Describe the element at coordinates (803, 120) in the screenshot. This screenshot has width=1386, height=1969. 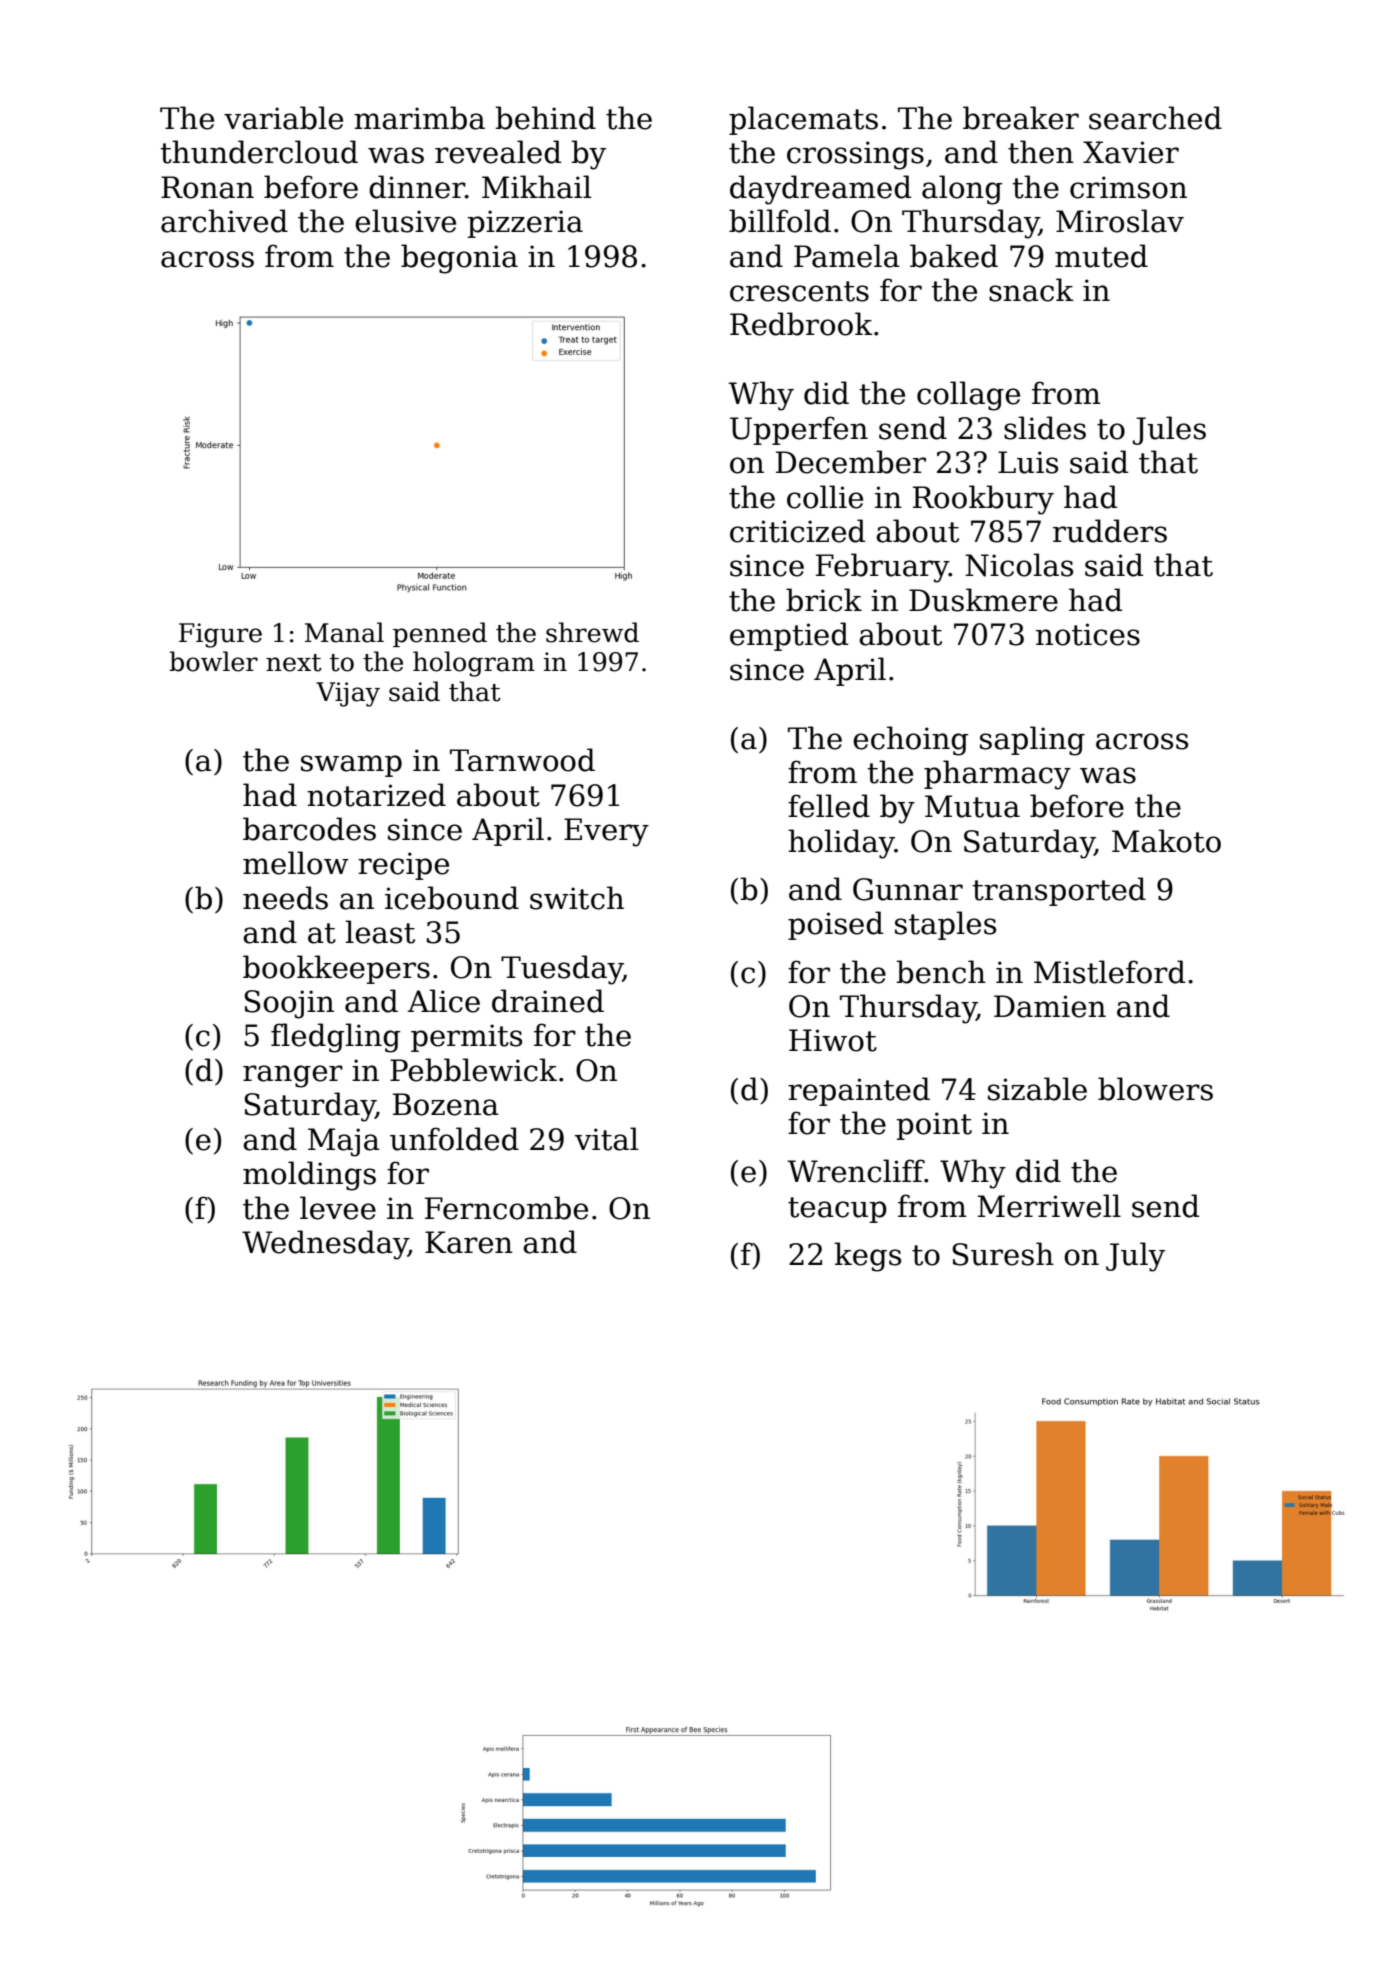
I see `placemats` at that location.
